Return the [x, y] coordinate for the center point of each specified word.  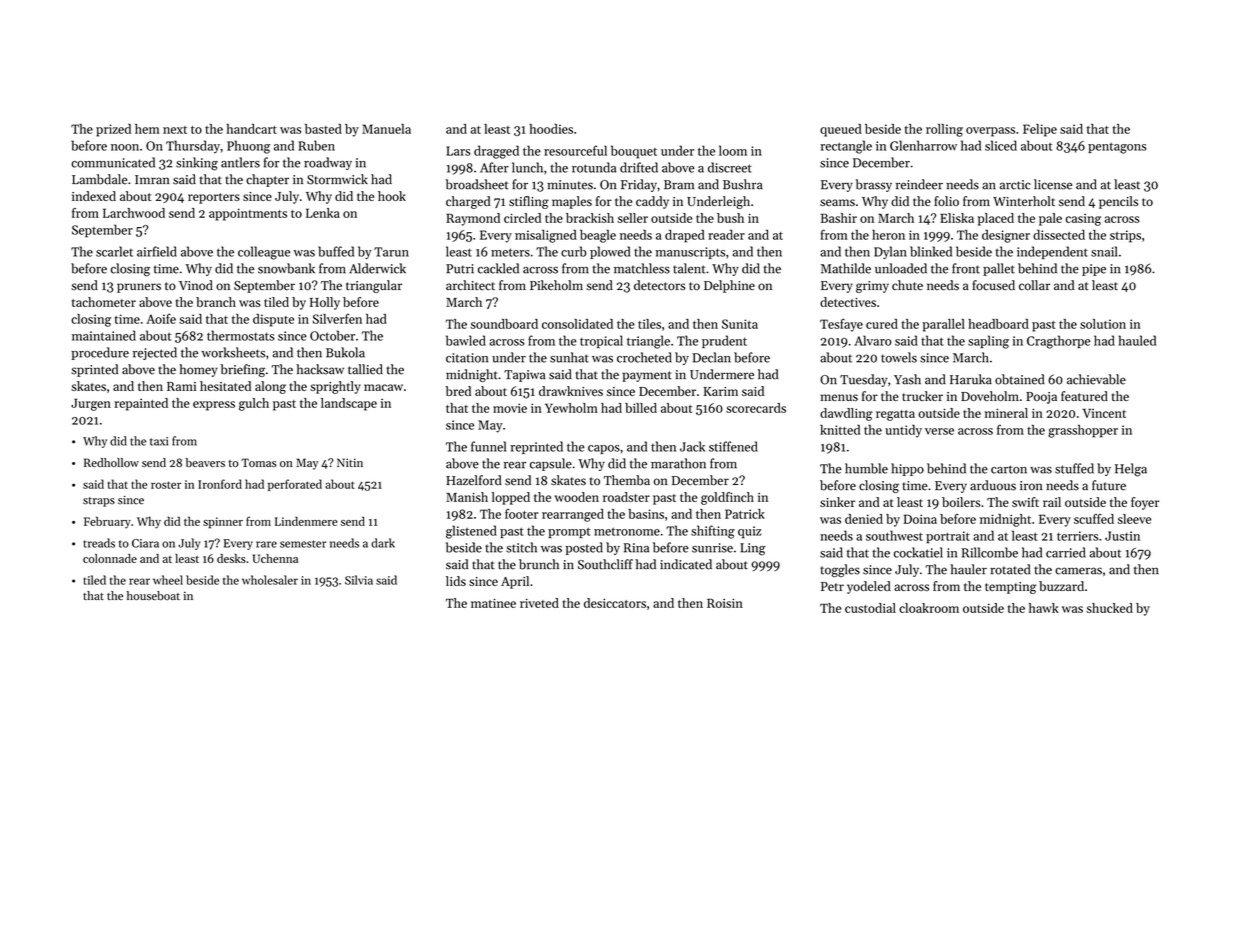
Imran [152, 180]
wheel [168, 580]
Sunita [740, 324]
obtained [1020, 379]
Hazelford [474, 480]
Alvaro [873, 340]
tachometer [104, 302]
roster [166, 485]
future [1109, 485]
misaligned [546, 236]
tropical [601, 341]
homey [198, 370]
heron [888, 235]
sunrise [712, 548]
